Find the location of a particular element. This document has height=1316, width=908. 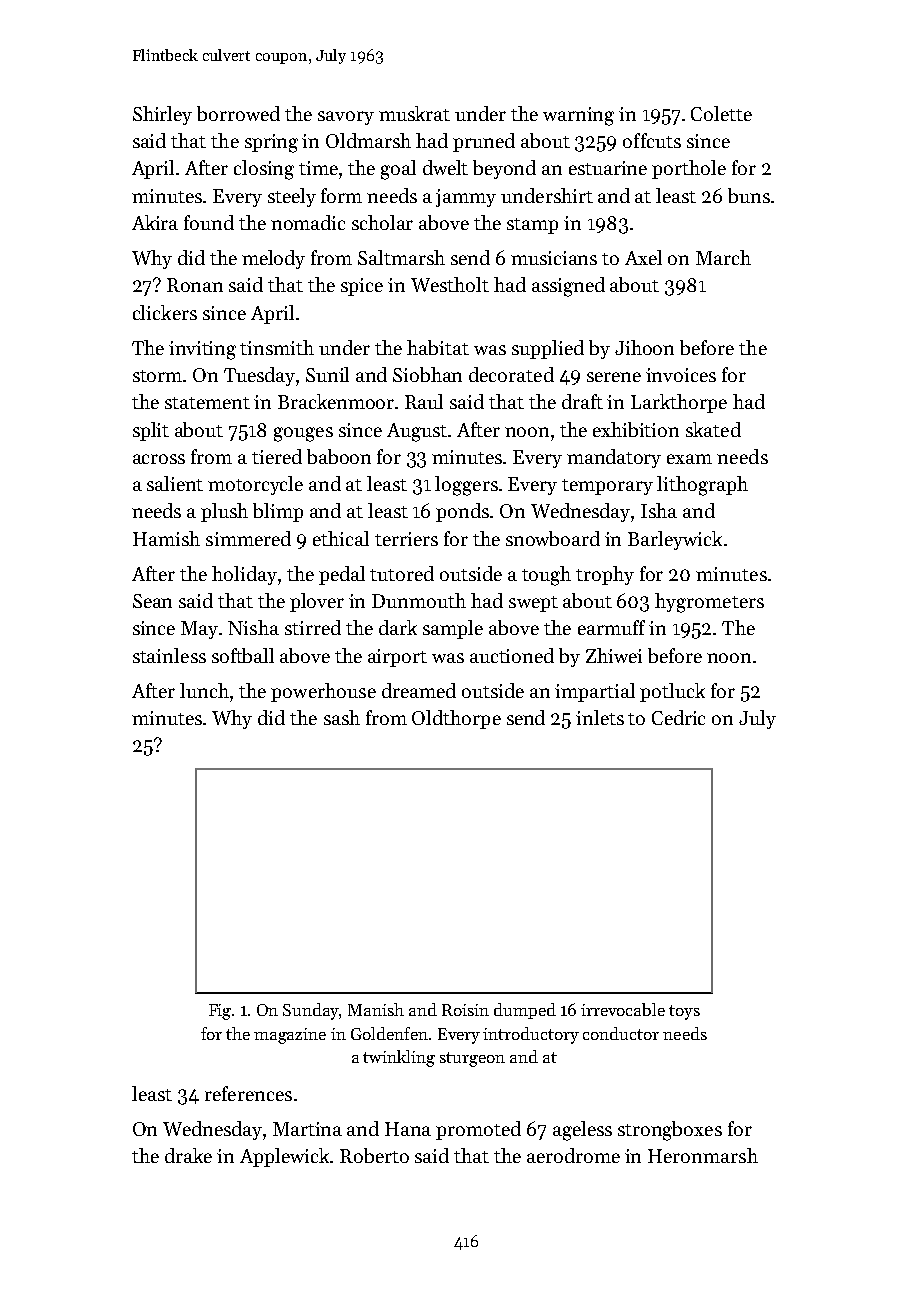

airport is located at coordinates (397, 658).
